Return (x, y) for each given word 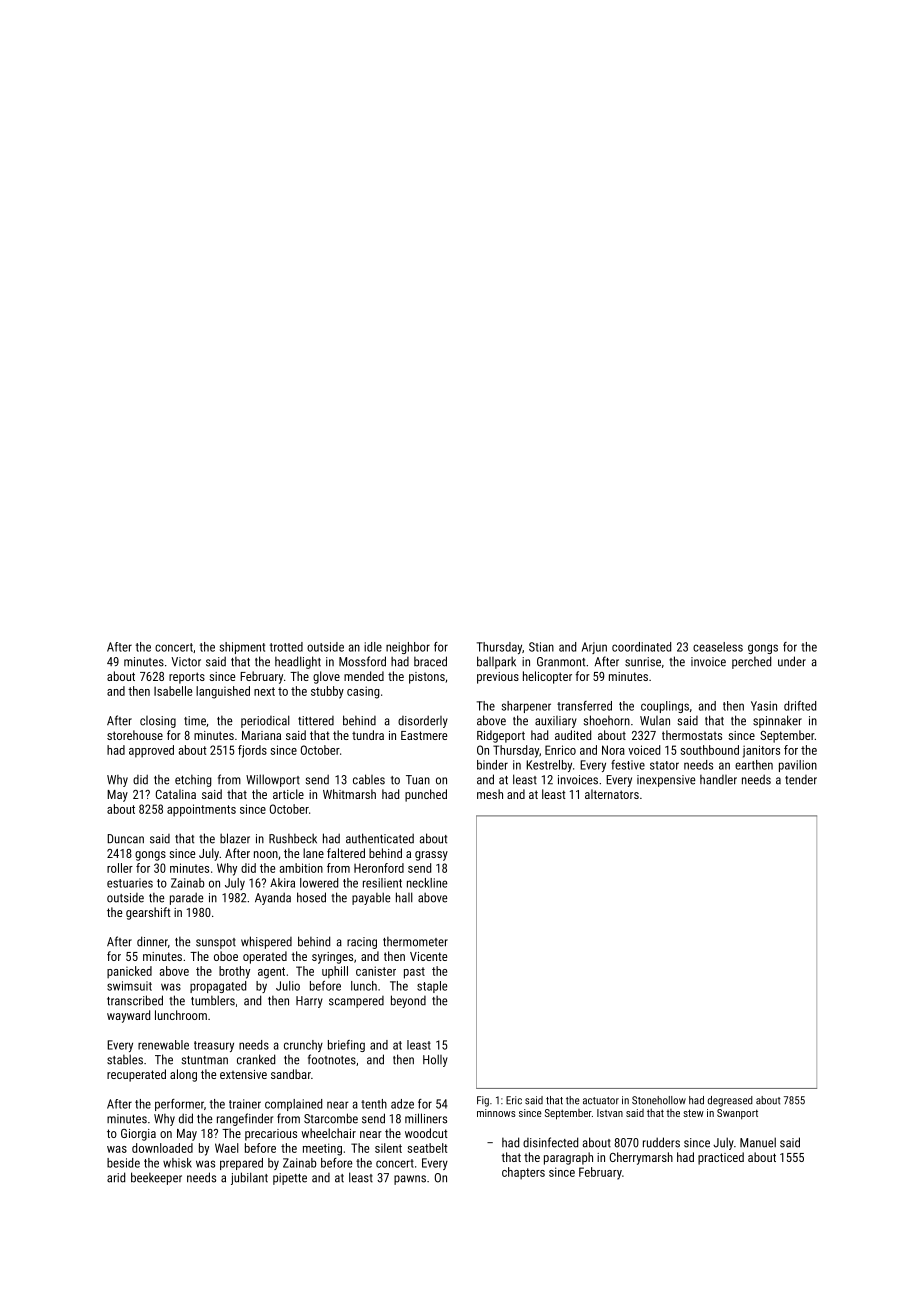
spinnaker (777, 721)
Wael (227, 1148)
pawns (410, 1180)
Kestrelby (549, 766)
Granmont (561, 662)
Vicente (428, 956)
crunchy (303, 1046)
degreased (730, 1101)
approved (151, 751)
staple (432, 987)
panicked (129, 972)
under (792, 661)
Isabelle (173, 691)
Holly (435, 1060)
